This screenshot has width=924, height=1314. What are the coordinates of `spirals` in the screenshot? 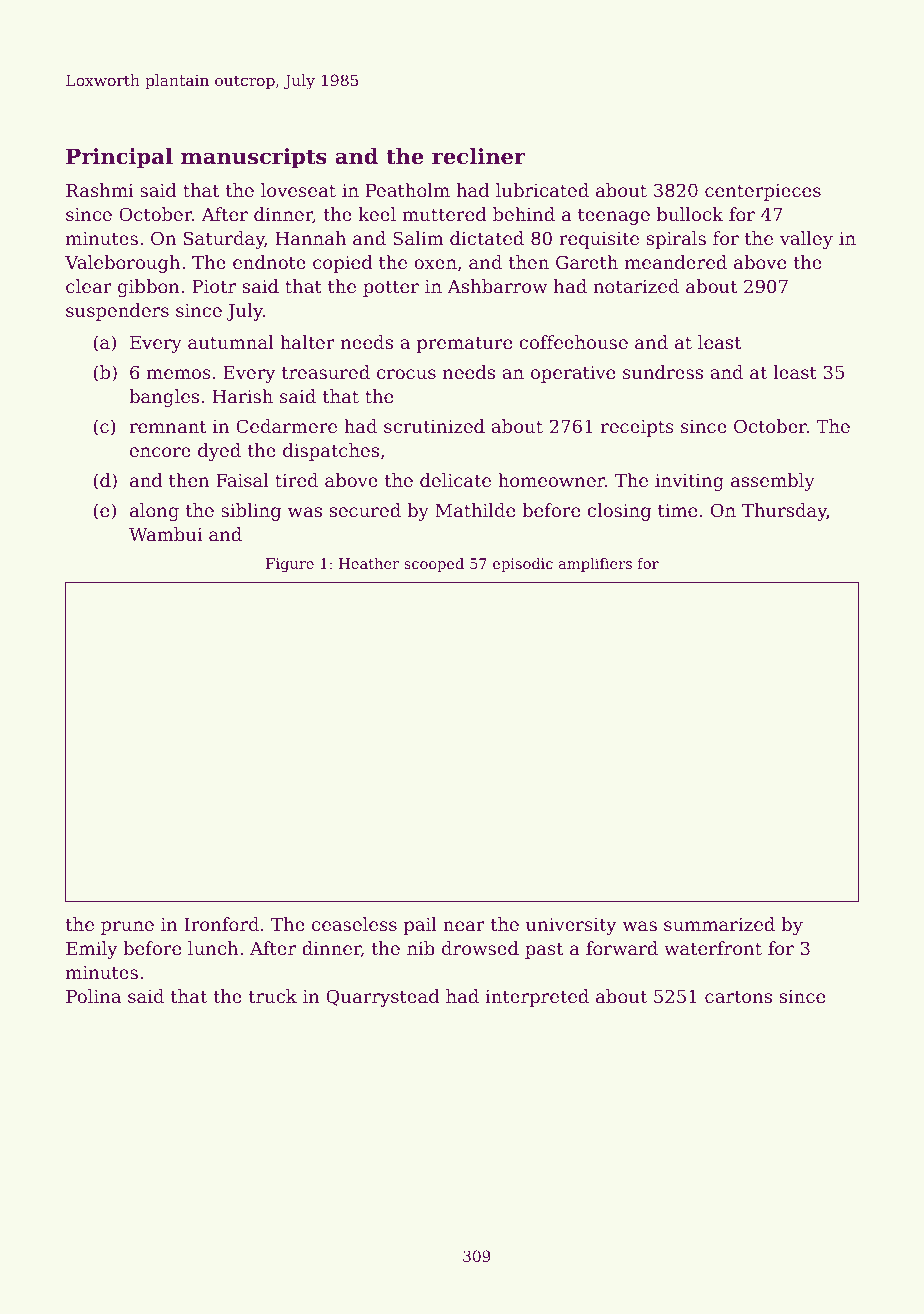 It's located at (676, 240).
